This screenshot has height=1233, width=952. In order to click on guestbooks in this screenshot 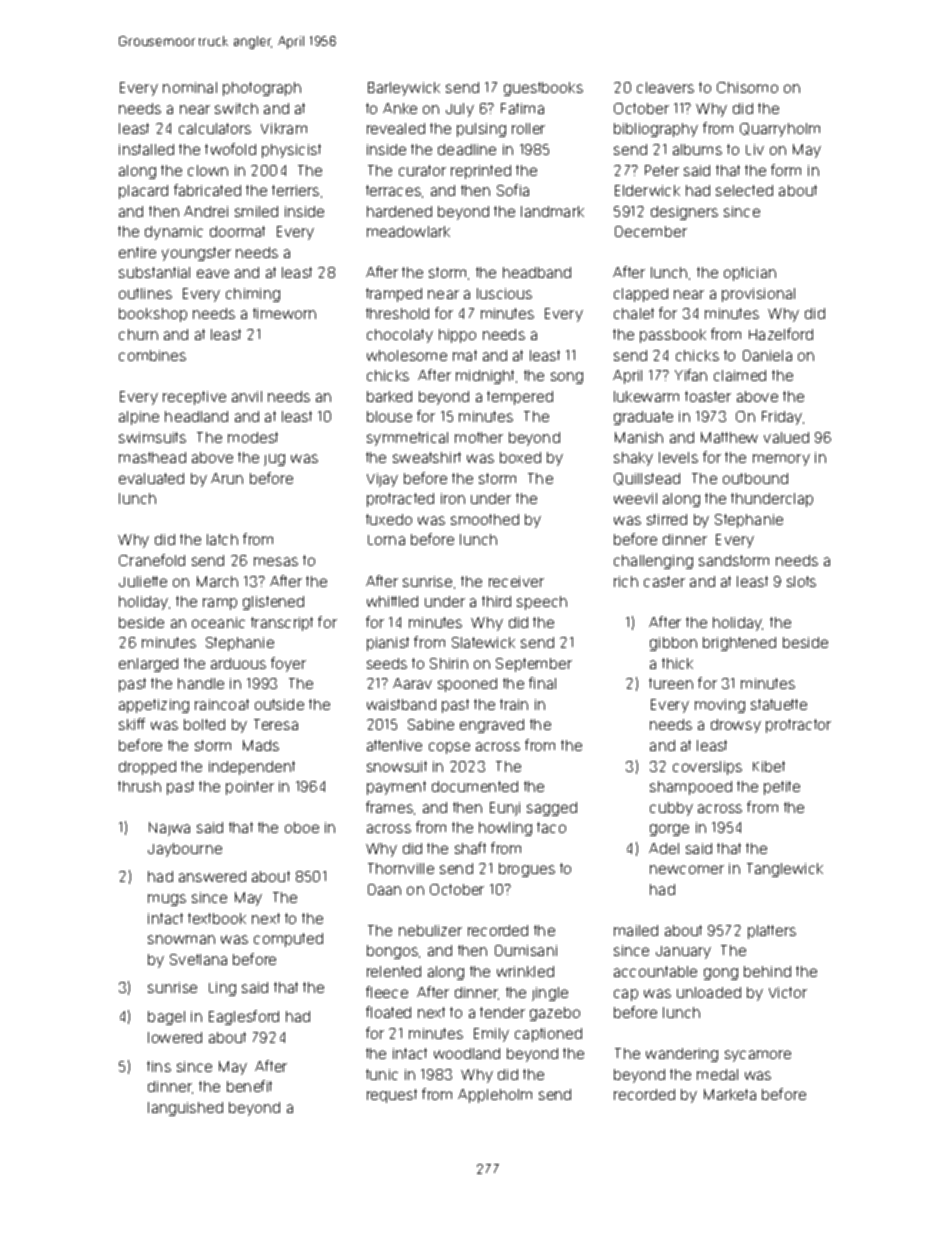, I will do `click(543, 89)`.
